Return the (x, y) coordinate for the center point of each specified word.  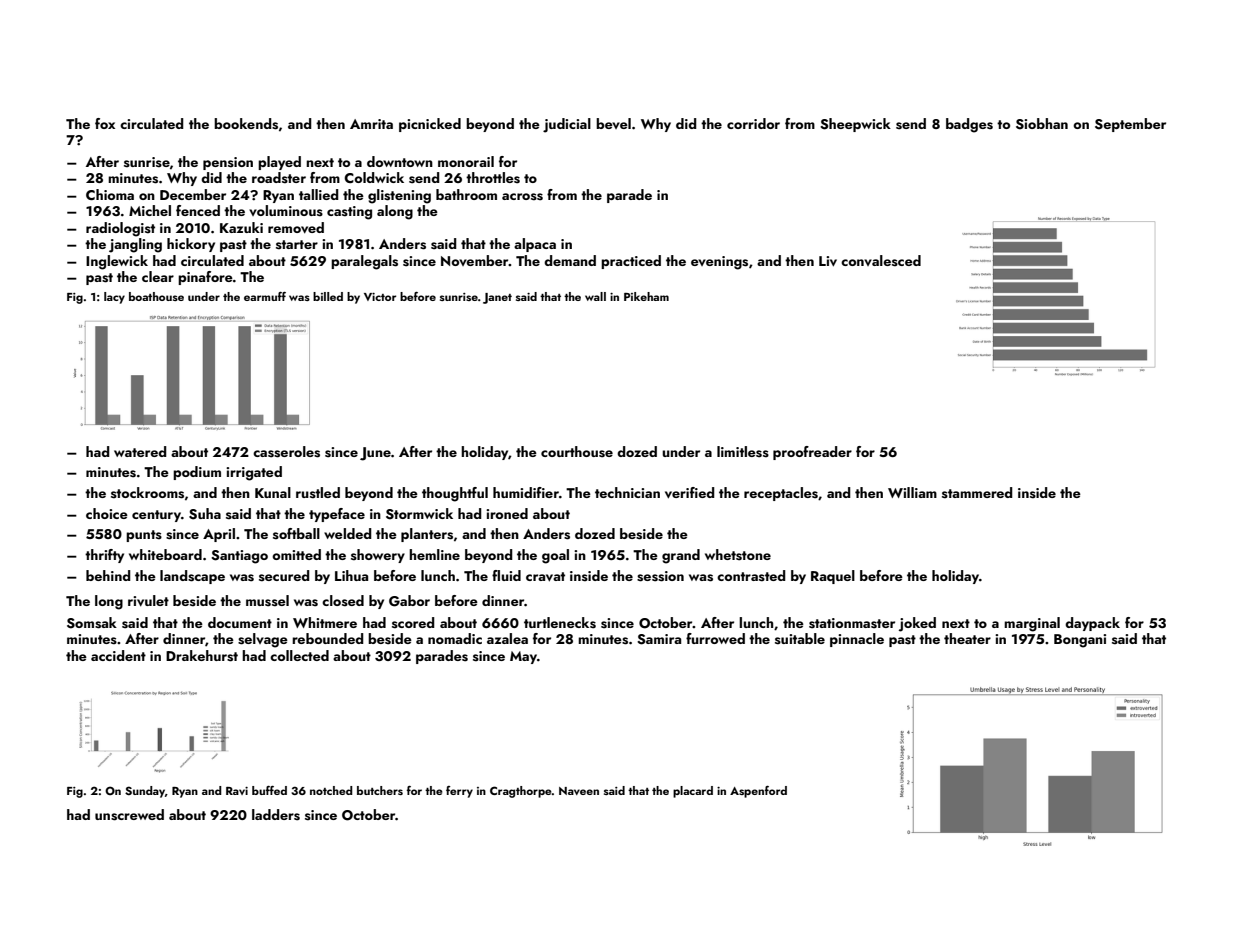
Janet (497, 298)
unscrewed (129, 815)
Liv (828, 261)
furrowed (715, 638)
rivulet (148, 601)
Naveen (579, 791)
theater (967, 638)
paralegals (364, 262)
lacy (114, 298)
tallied (318, 194)
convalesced (881, 261)
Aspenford (758, 792)
